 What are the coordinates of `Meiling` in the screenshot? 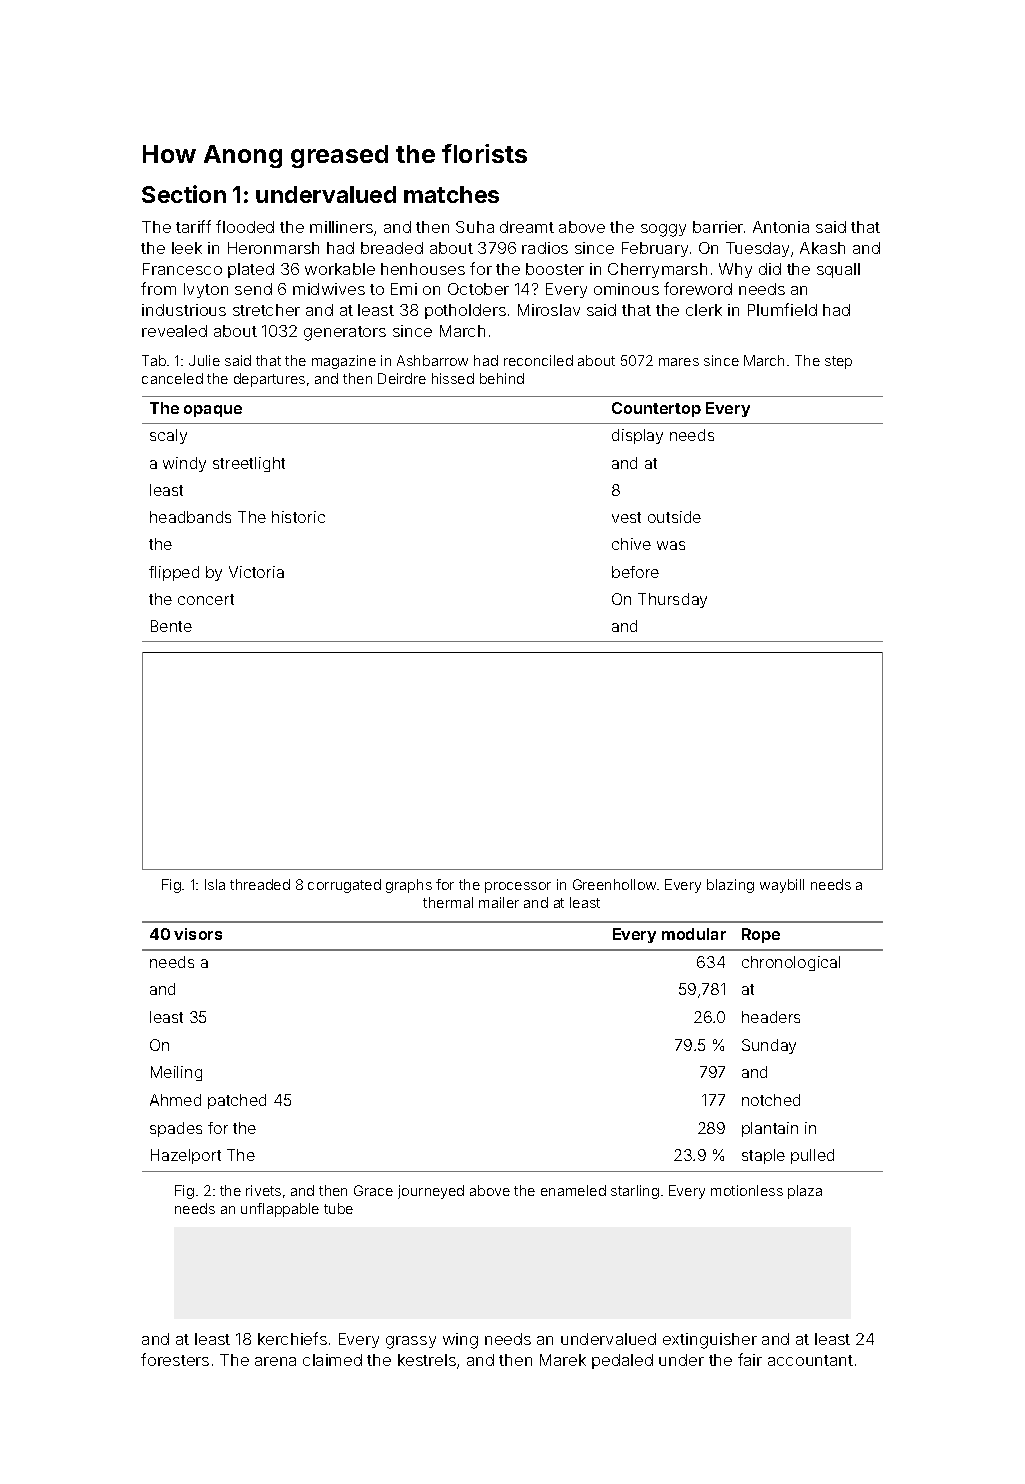 It's located at (176, 1073).
